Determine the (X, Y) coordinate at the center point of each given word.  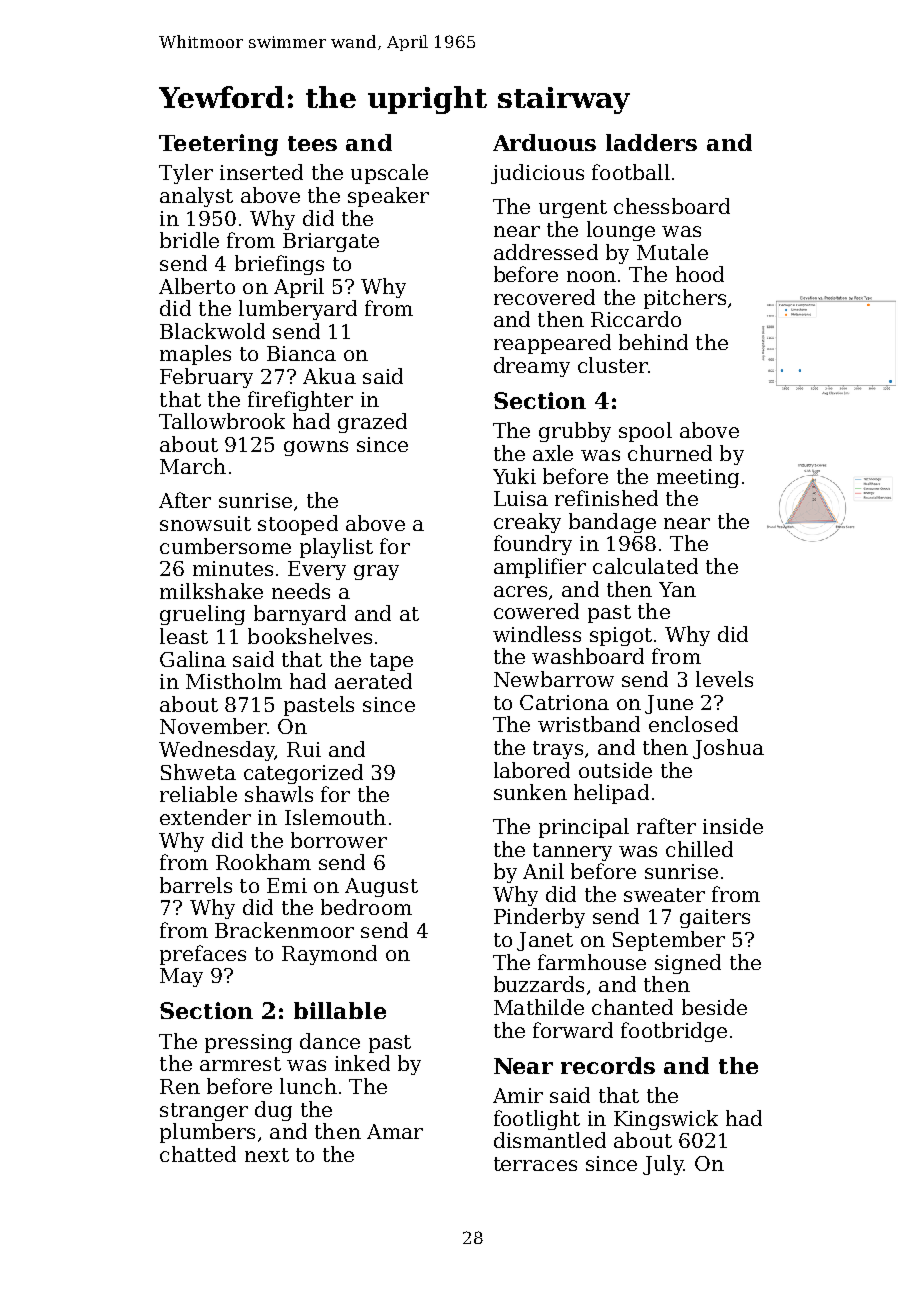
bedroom (366, 907)
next (267, 1155)
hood (700, 274)
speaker (388, 197)
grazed (372, 423)
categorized (303, 774)
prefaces (203, 955)
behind (653, 342)
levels (724, 679)
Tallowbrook (222, 421)
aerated (373, 681)
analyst (196, 197)
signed (688, 964)
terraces (535, 1164)
